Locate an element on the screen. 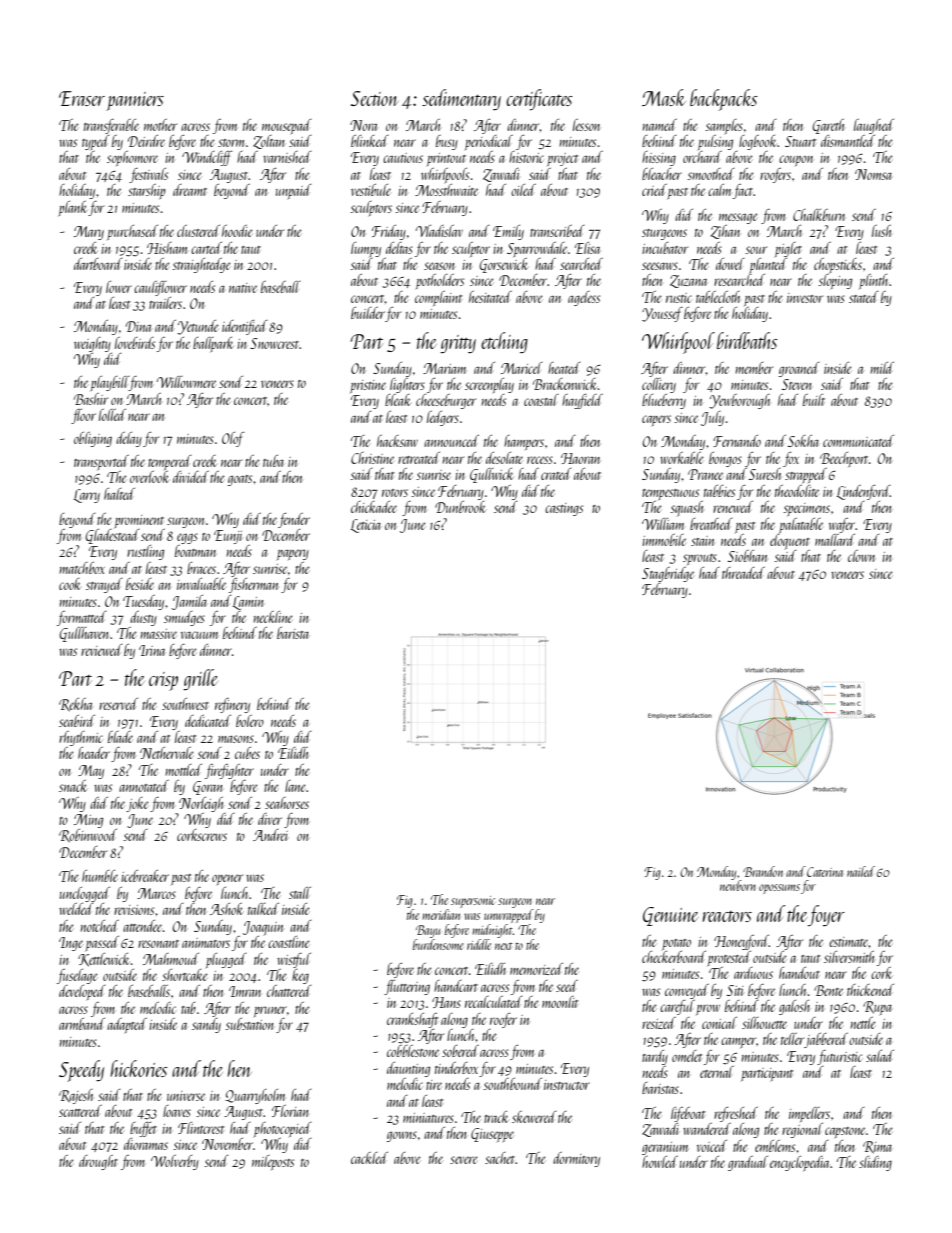 This screenshot has height=1233, width=952. supersonic is located at coordinates (473, 902).
